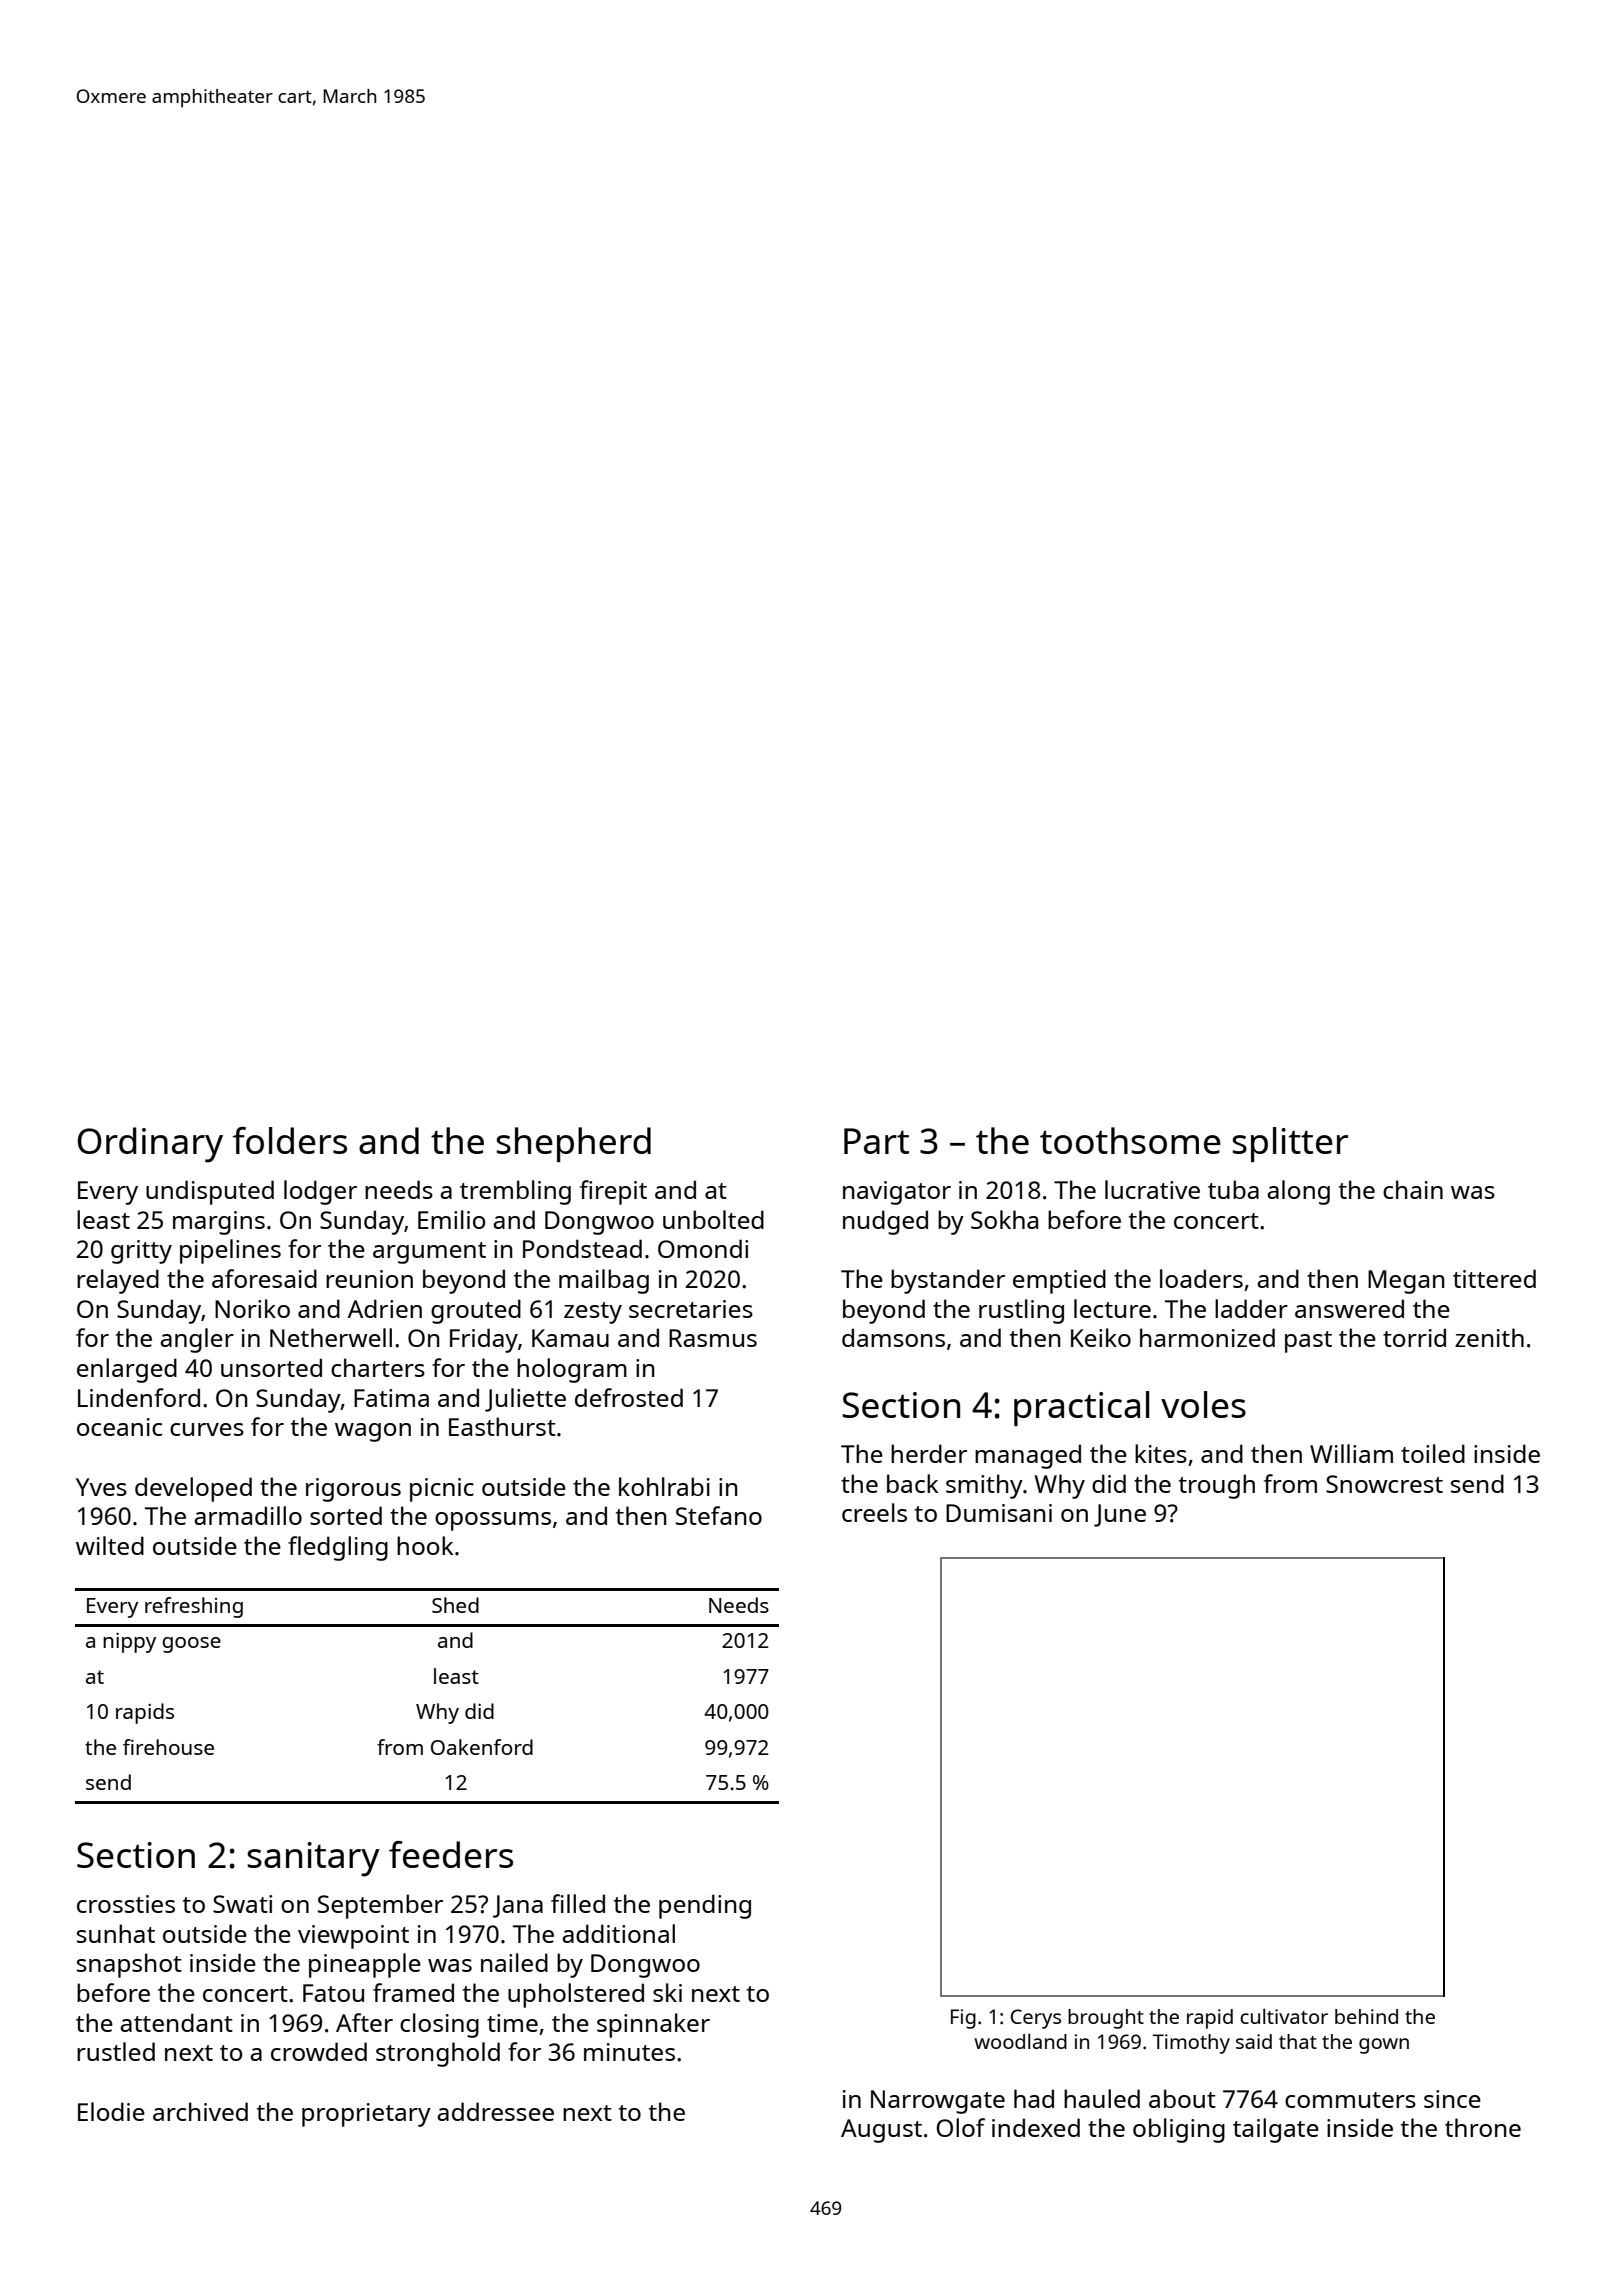 Image resolution: width=1620 pixels, height=2292 pixels. I want to click on Lindenford, so click(139, 1397).
